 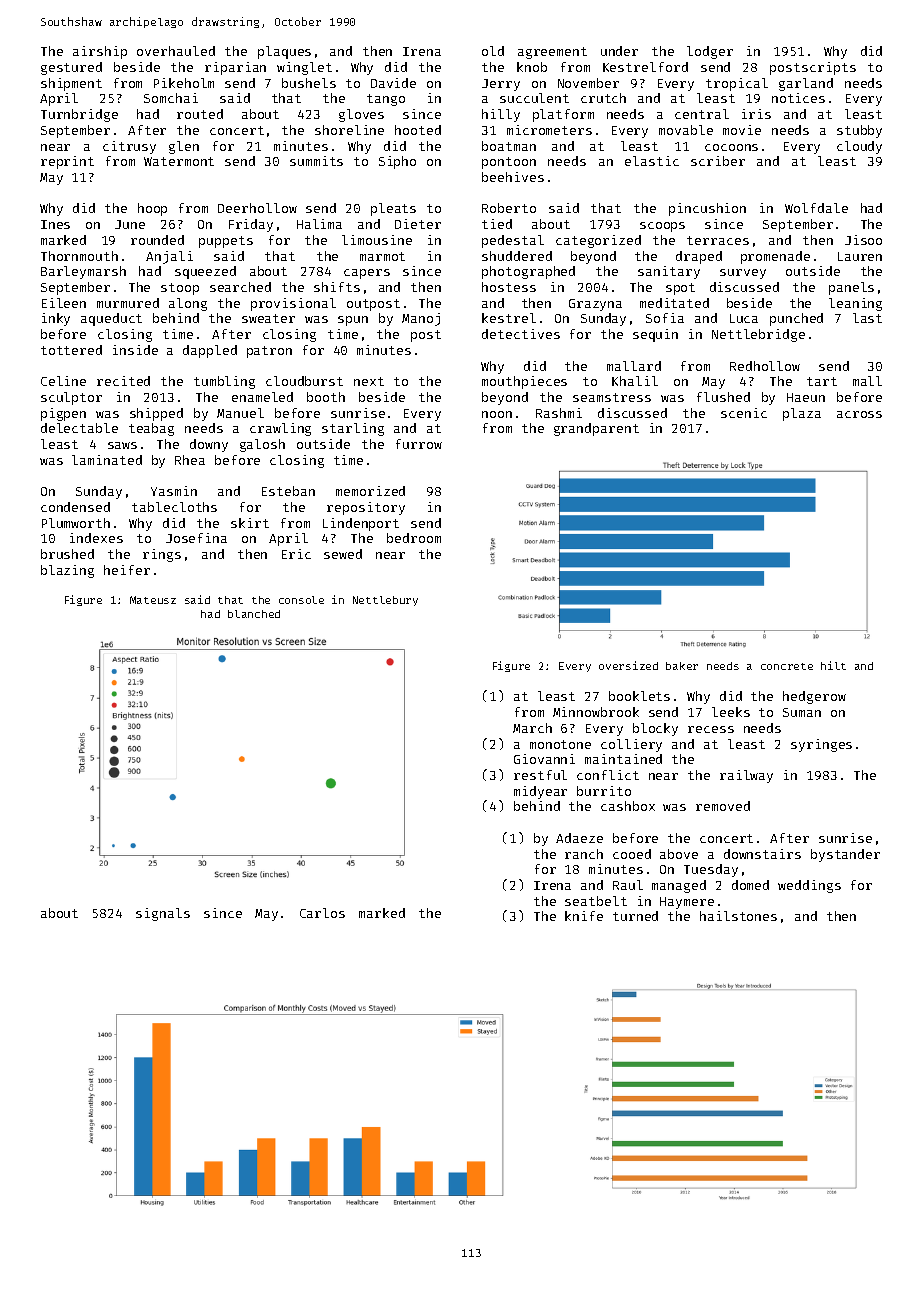 I want to click on promenade, so click(x=775, y=257).
